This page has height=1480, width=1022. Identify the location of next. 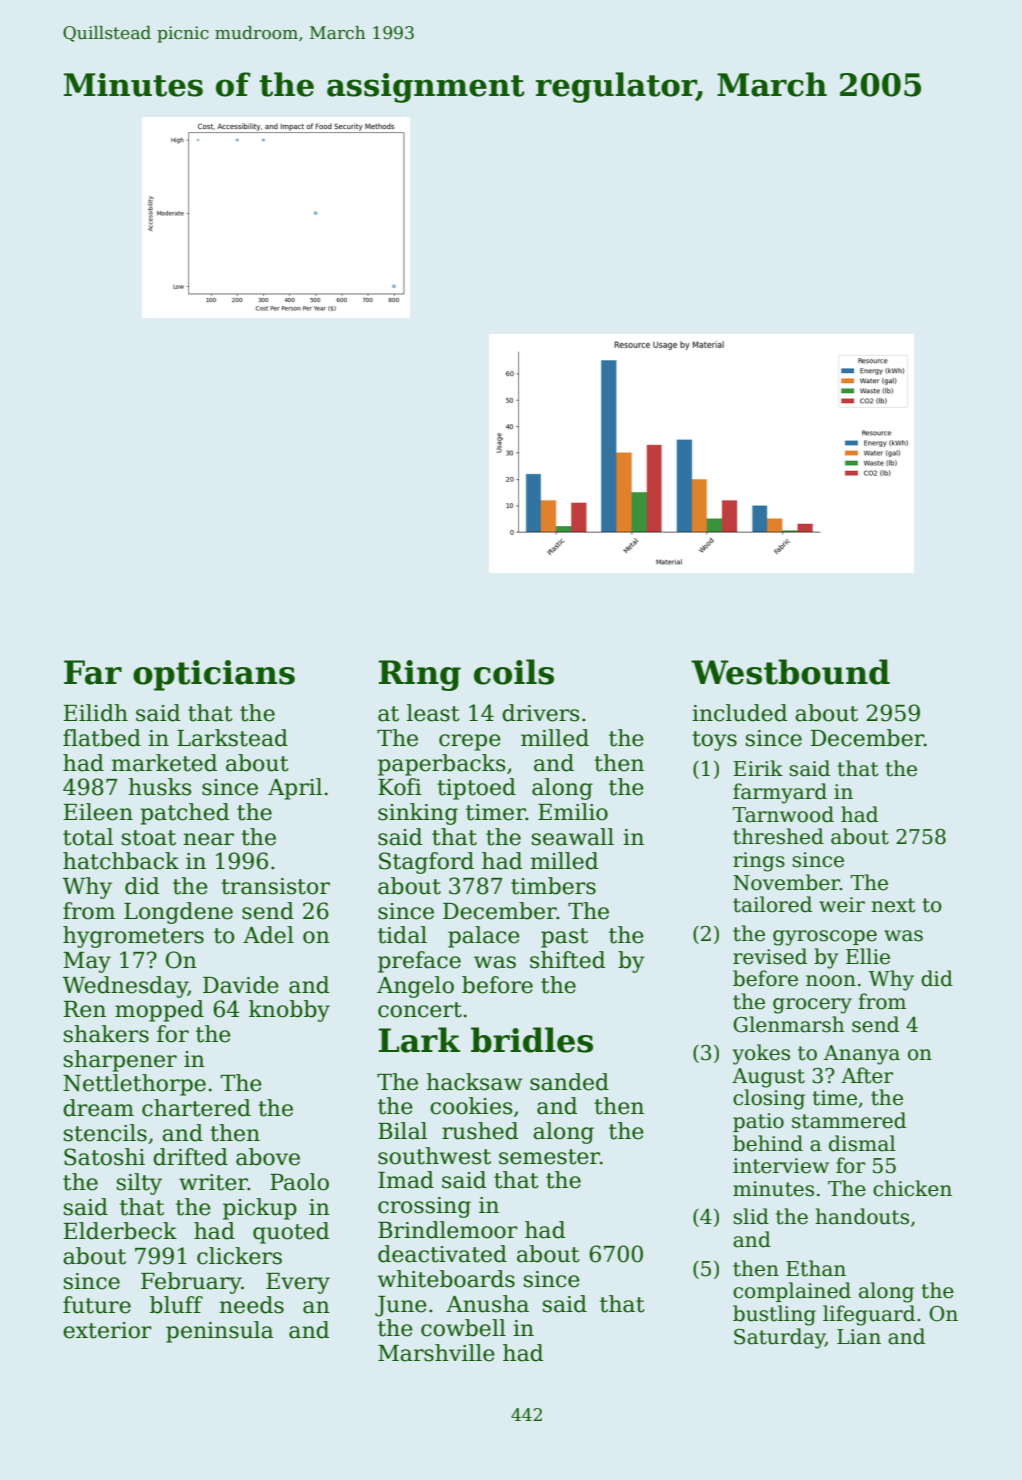
(893, 905).
